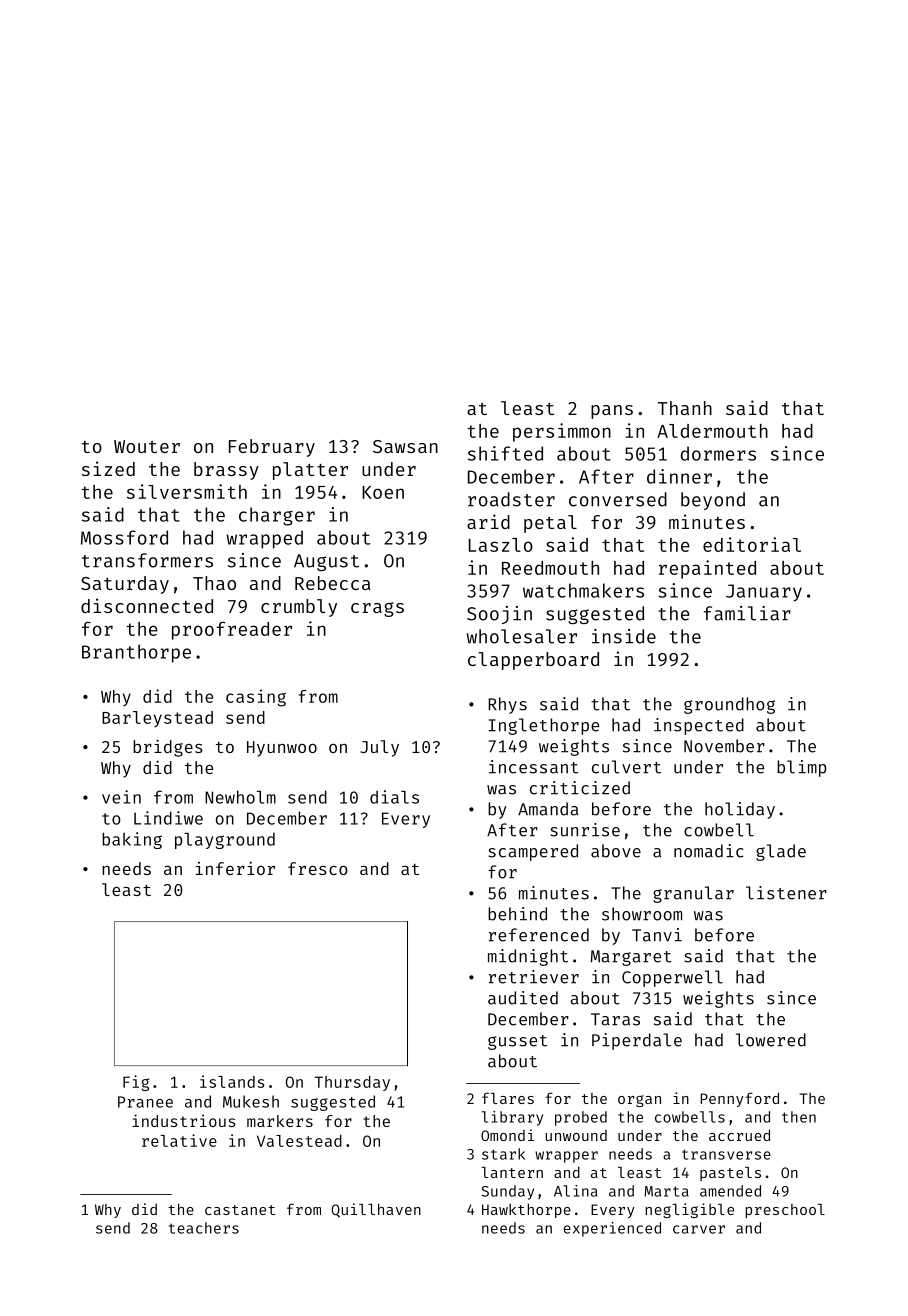 This screenshot has height=1316, width=908. What do you see at coordinates (147, 446) in the screenshot?
I see `Wouter` at bounding box center [147, 446].
